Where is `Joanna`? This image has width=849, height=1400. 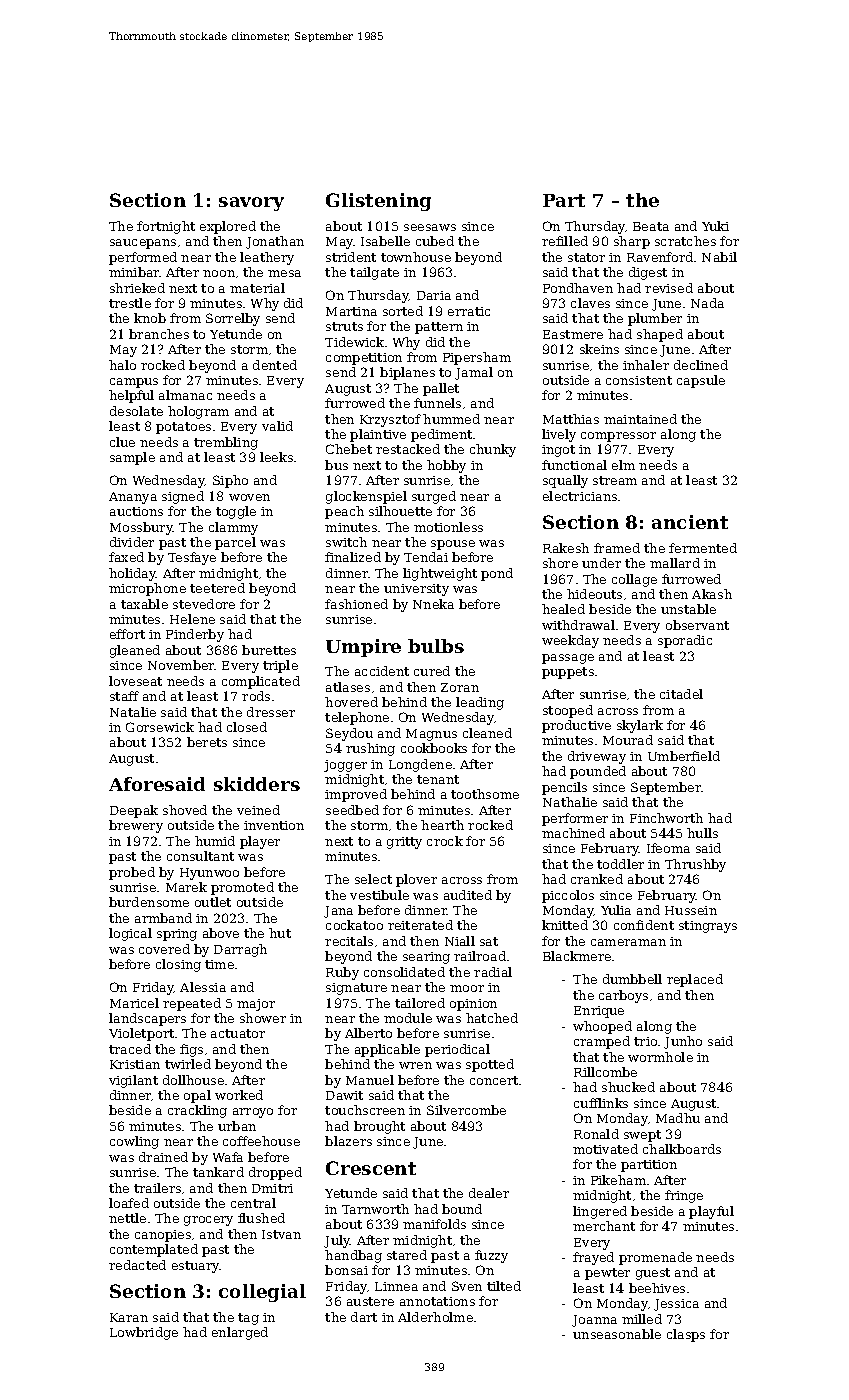 Joanna is located at coordinates (594, 1321).
